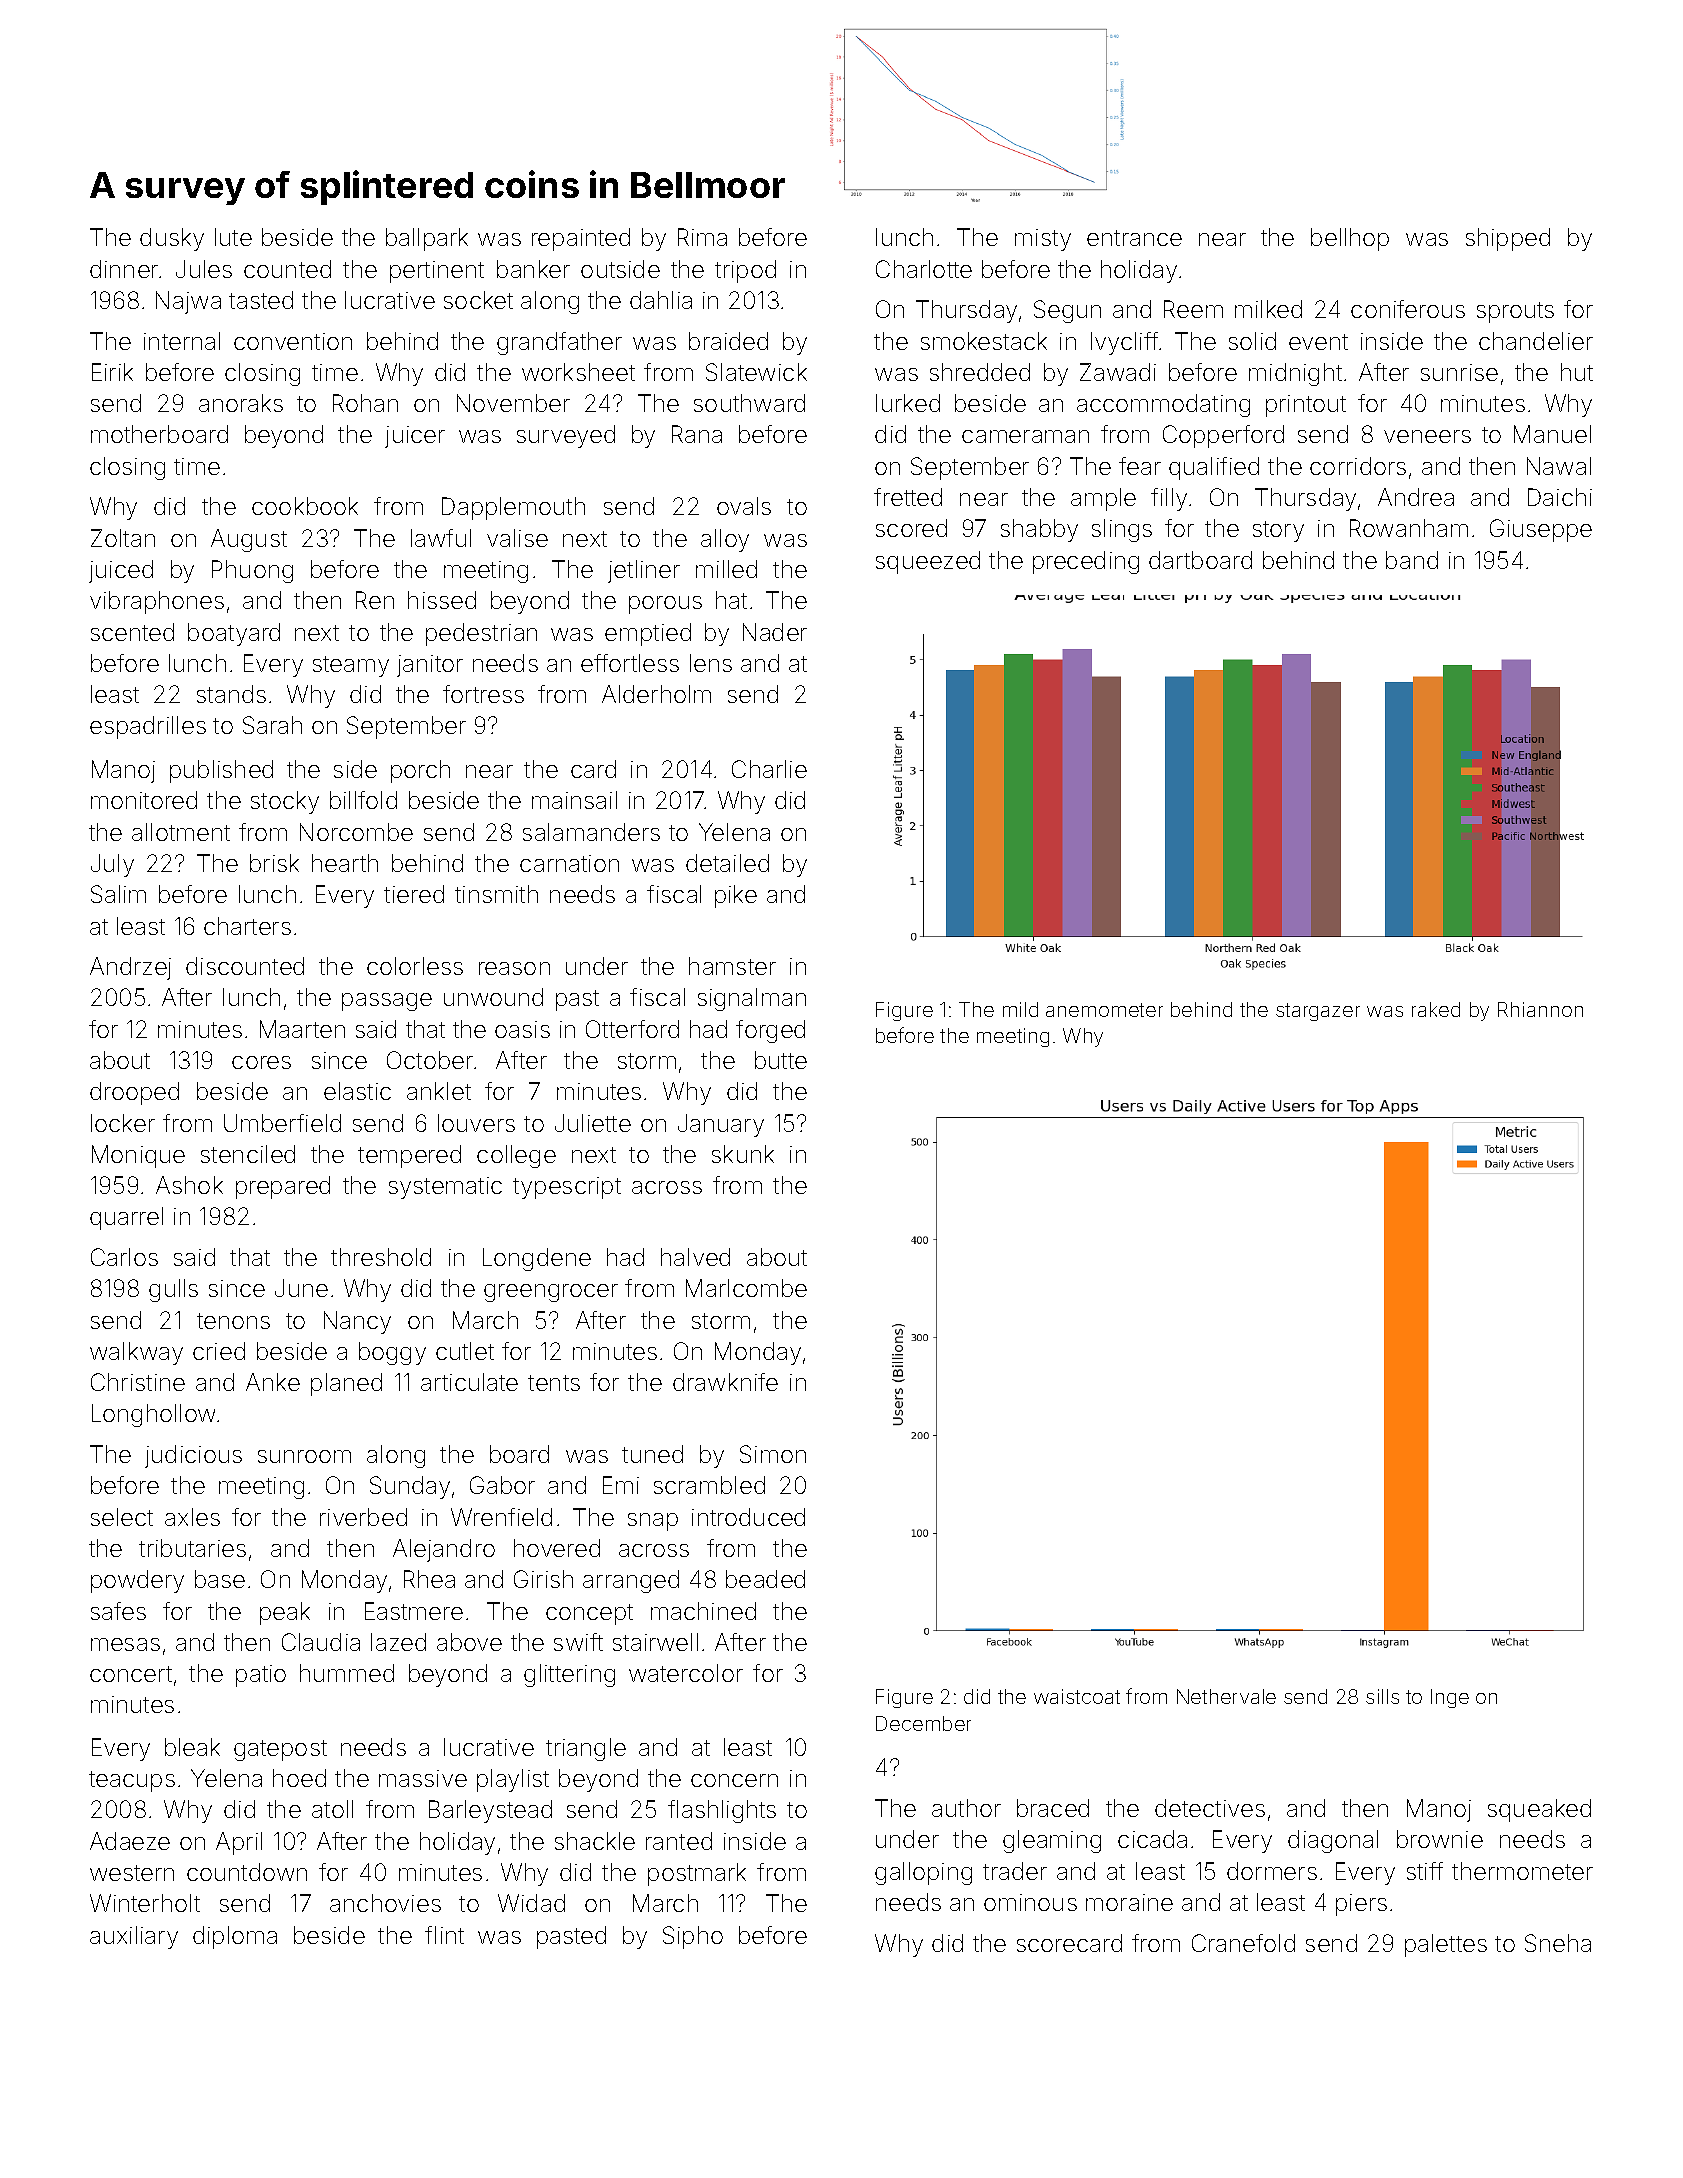  I want to click on Cranefold, so click(1243, 1943).
